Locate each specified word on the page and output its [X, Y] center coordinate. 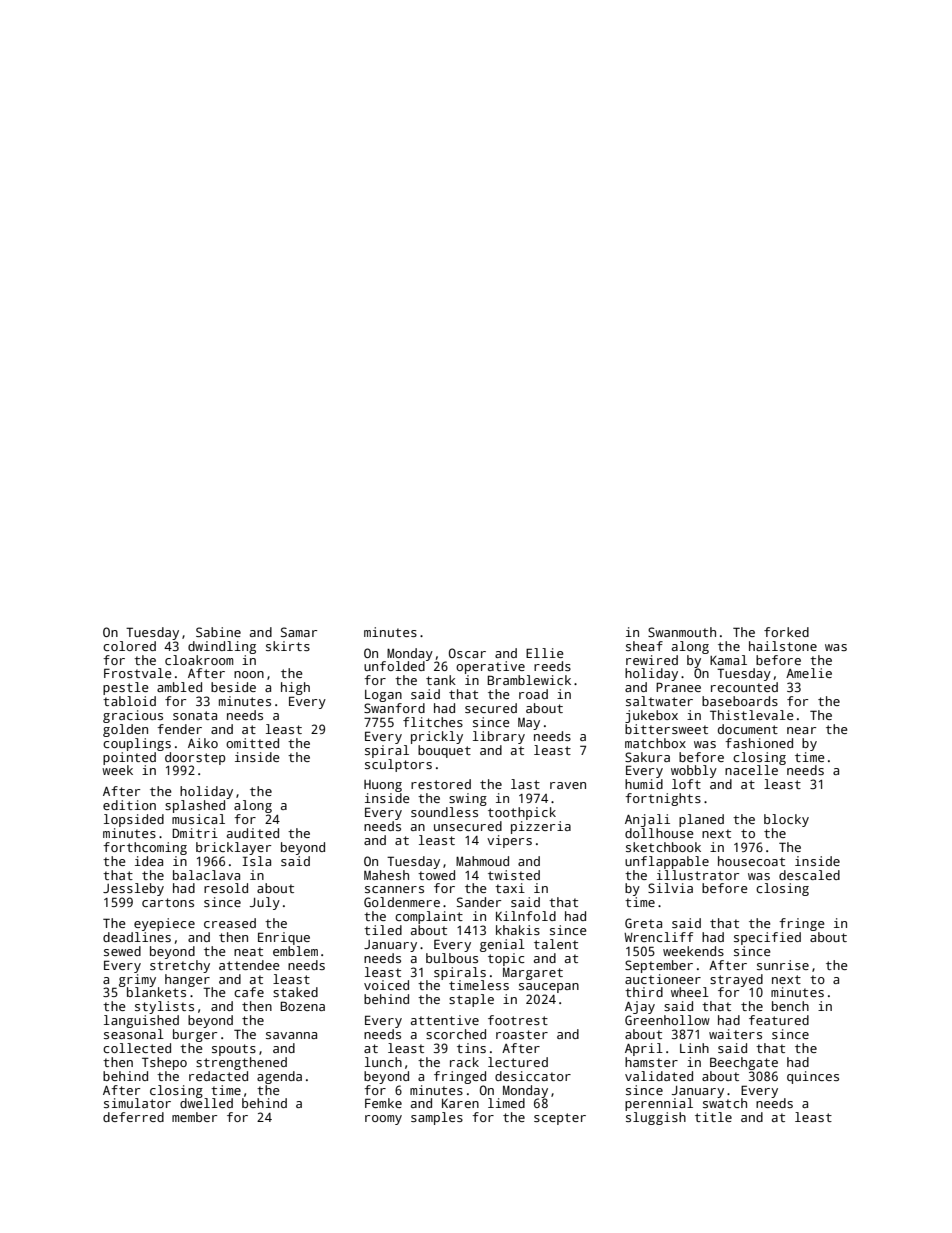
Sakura [647, 757]
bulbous [452, 958]
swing [468, 799]
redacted [218, 1076]
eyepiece [164, 924]
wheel [690, 992]
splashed [195, 806]
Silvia [670, 888]
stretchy [180, 966]
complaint [429, 917]
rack [464, 1062]
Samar [299, 632]
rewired [652, 660]
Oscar [467, 653]
